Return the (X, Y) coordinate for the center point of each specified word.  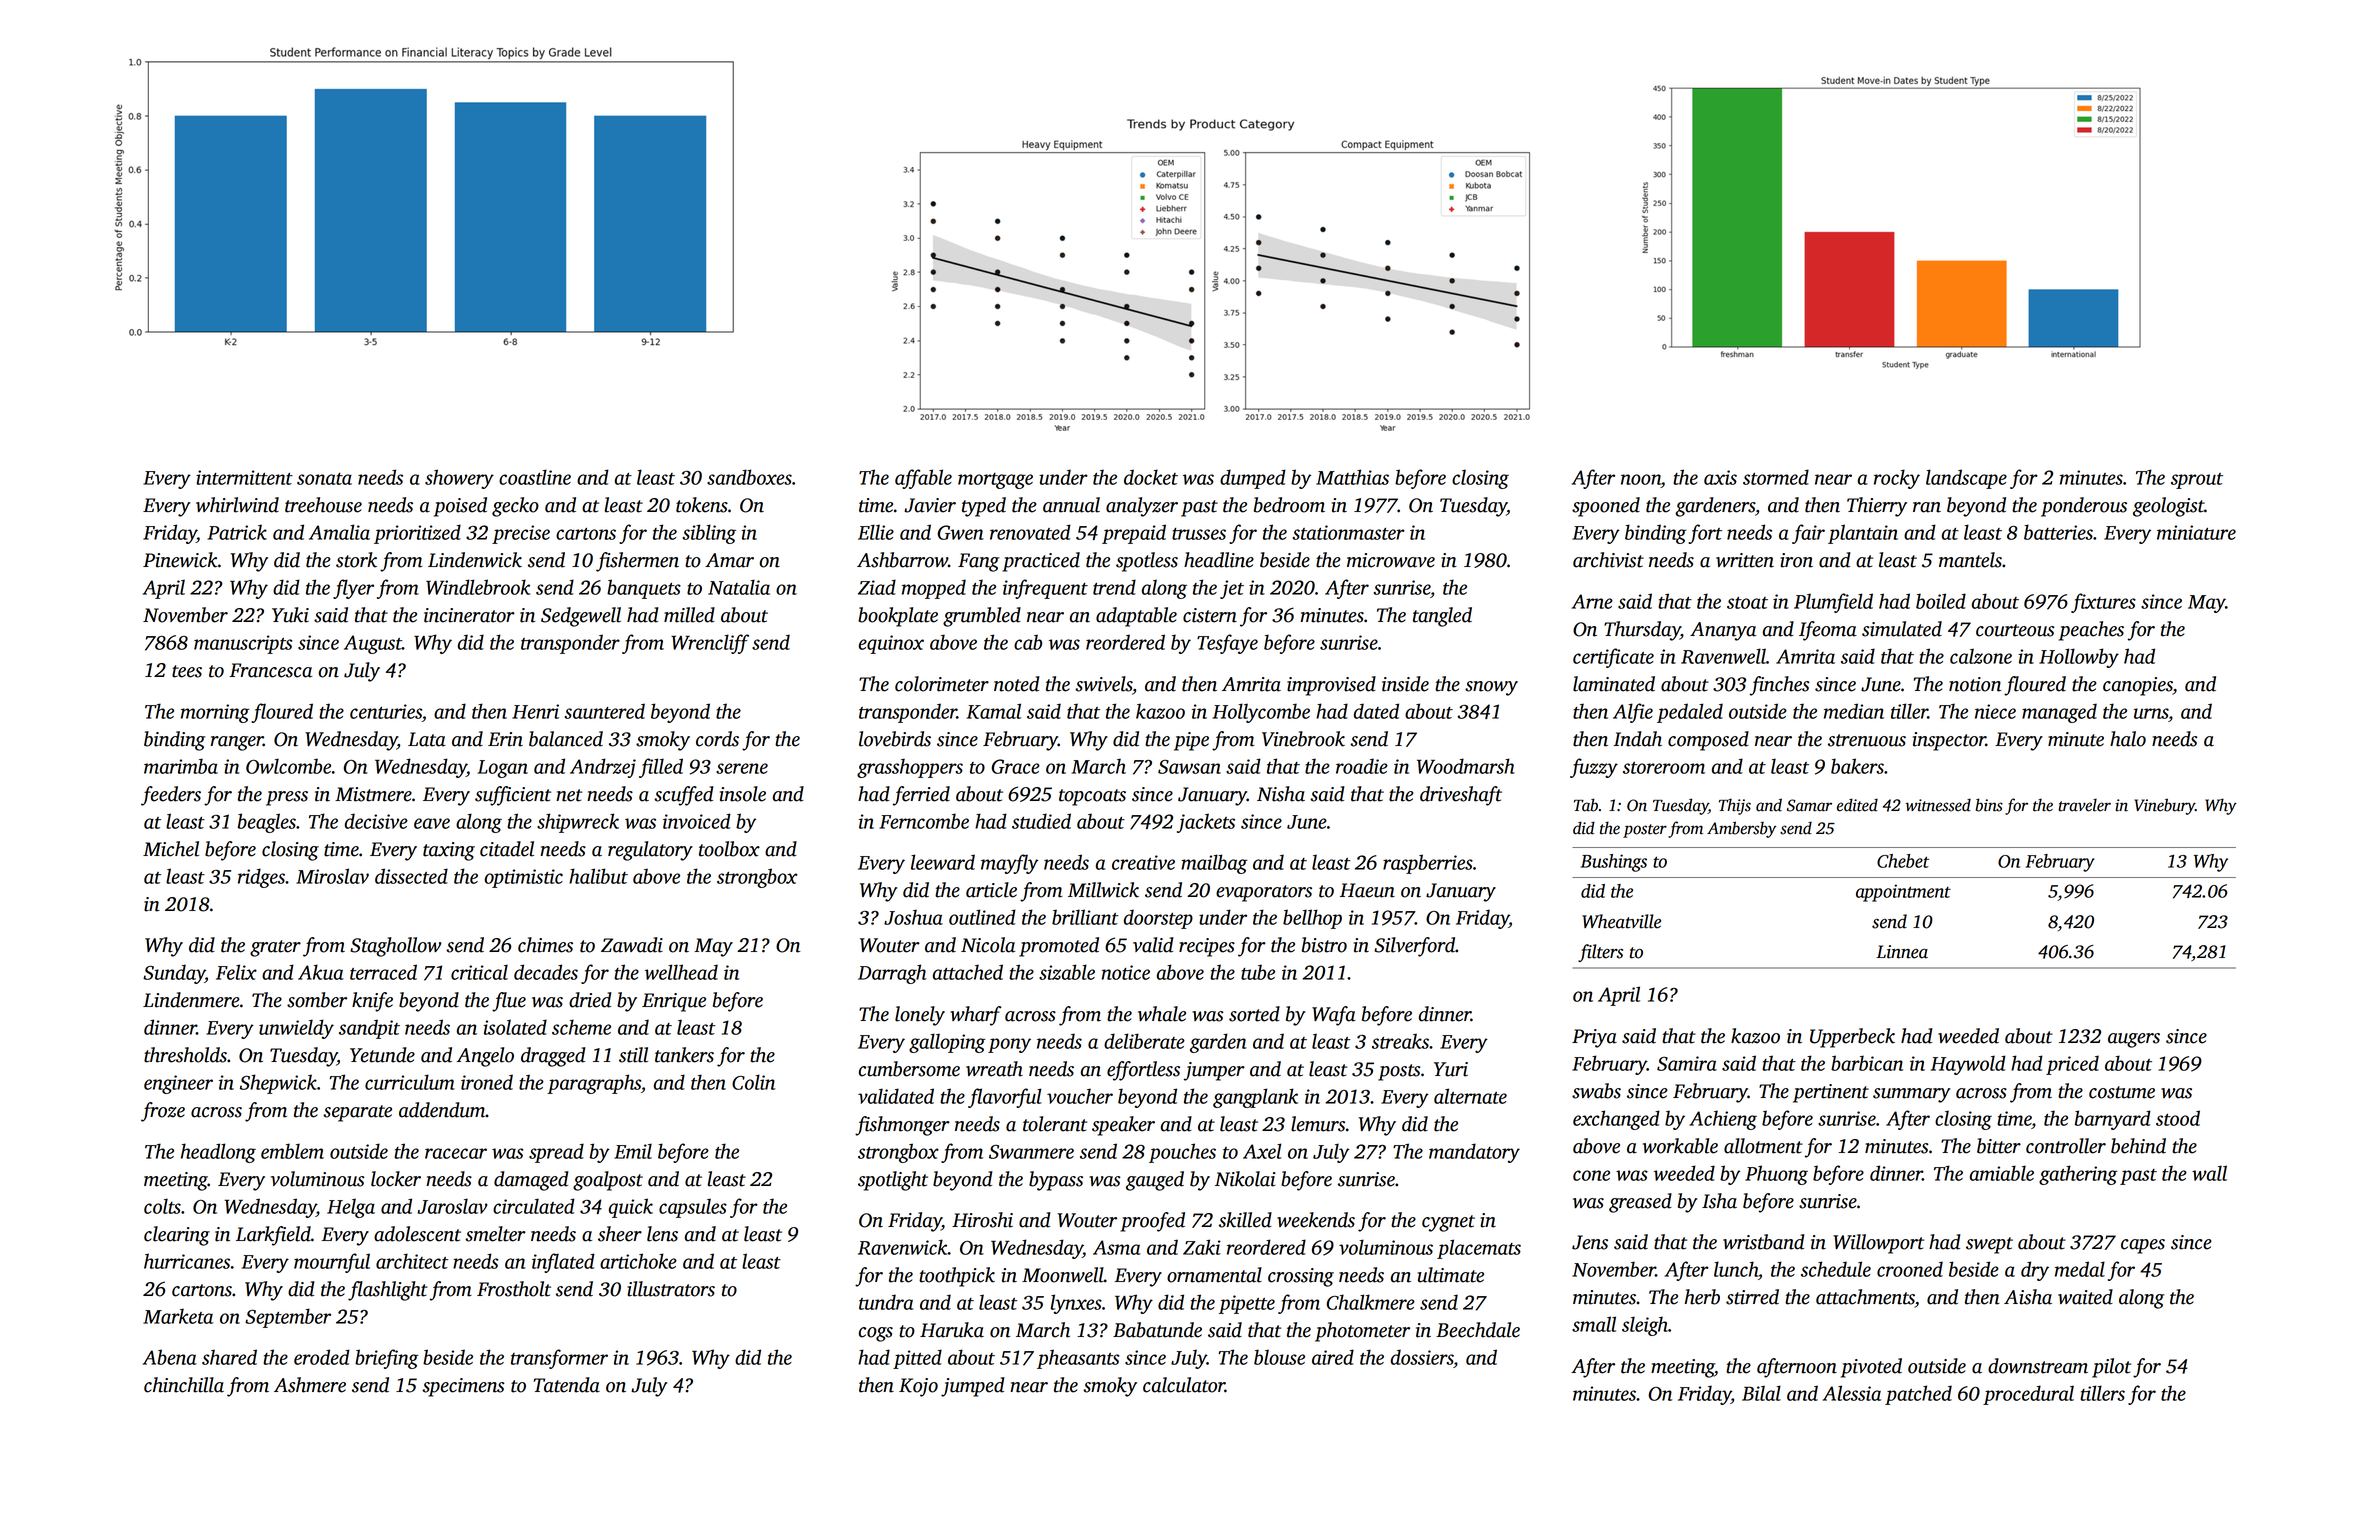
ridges (261, 878)
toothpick (957, 1277)
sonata (324, 479)
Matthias (1352, 477)
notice (1126, 972)
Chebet (1903, 861)
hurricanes (187, 1261)
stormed (1776, 477)
